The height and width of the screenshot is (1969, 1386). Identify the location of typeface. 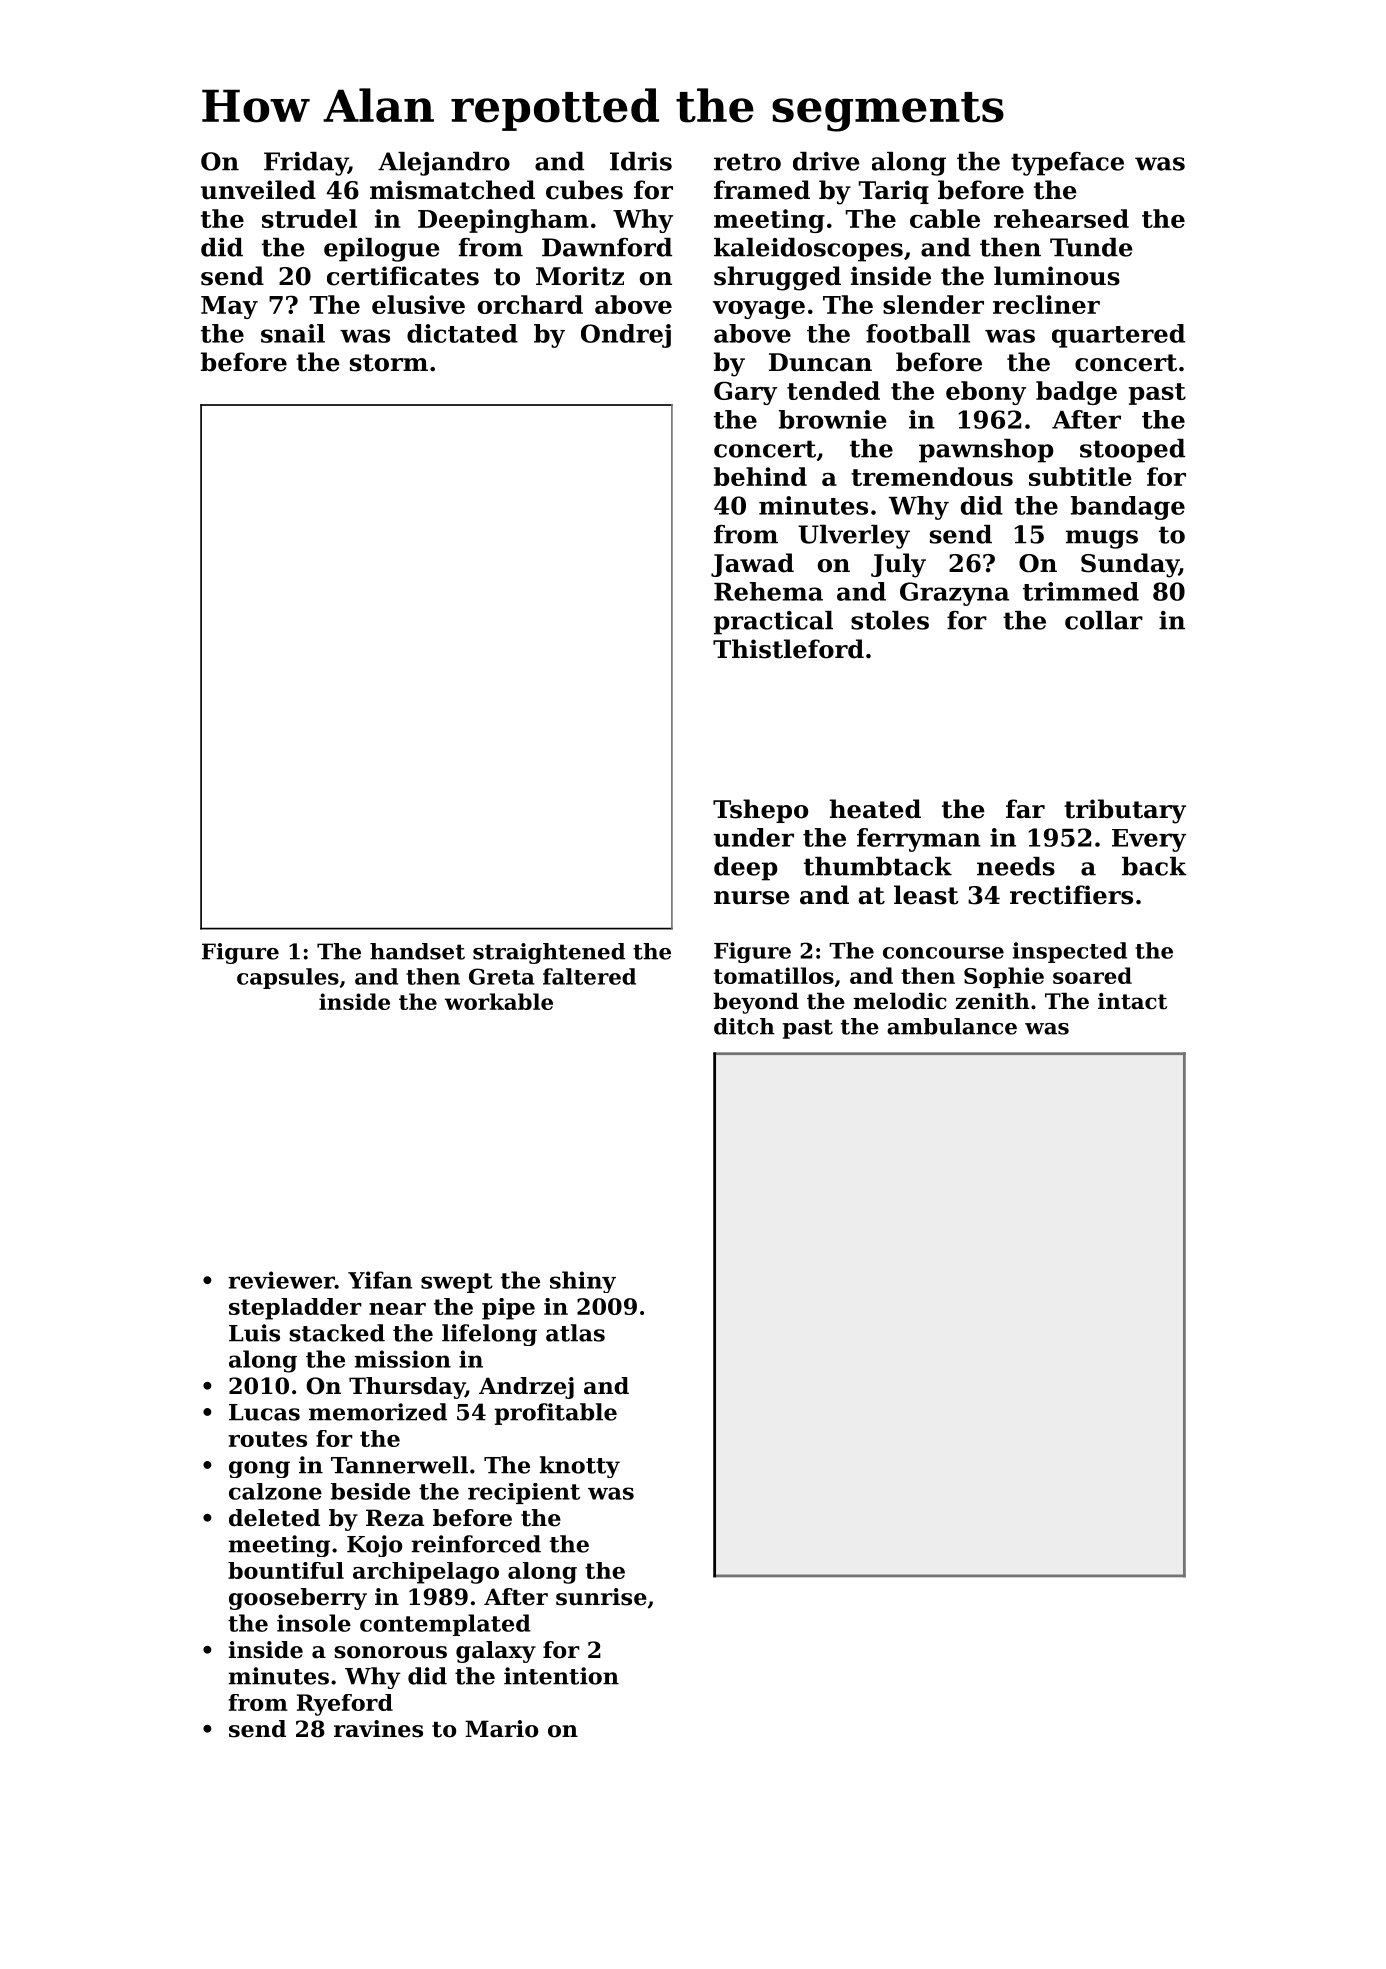
(1067, 164).
